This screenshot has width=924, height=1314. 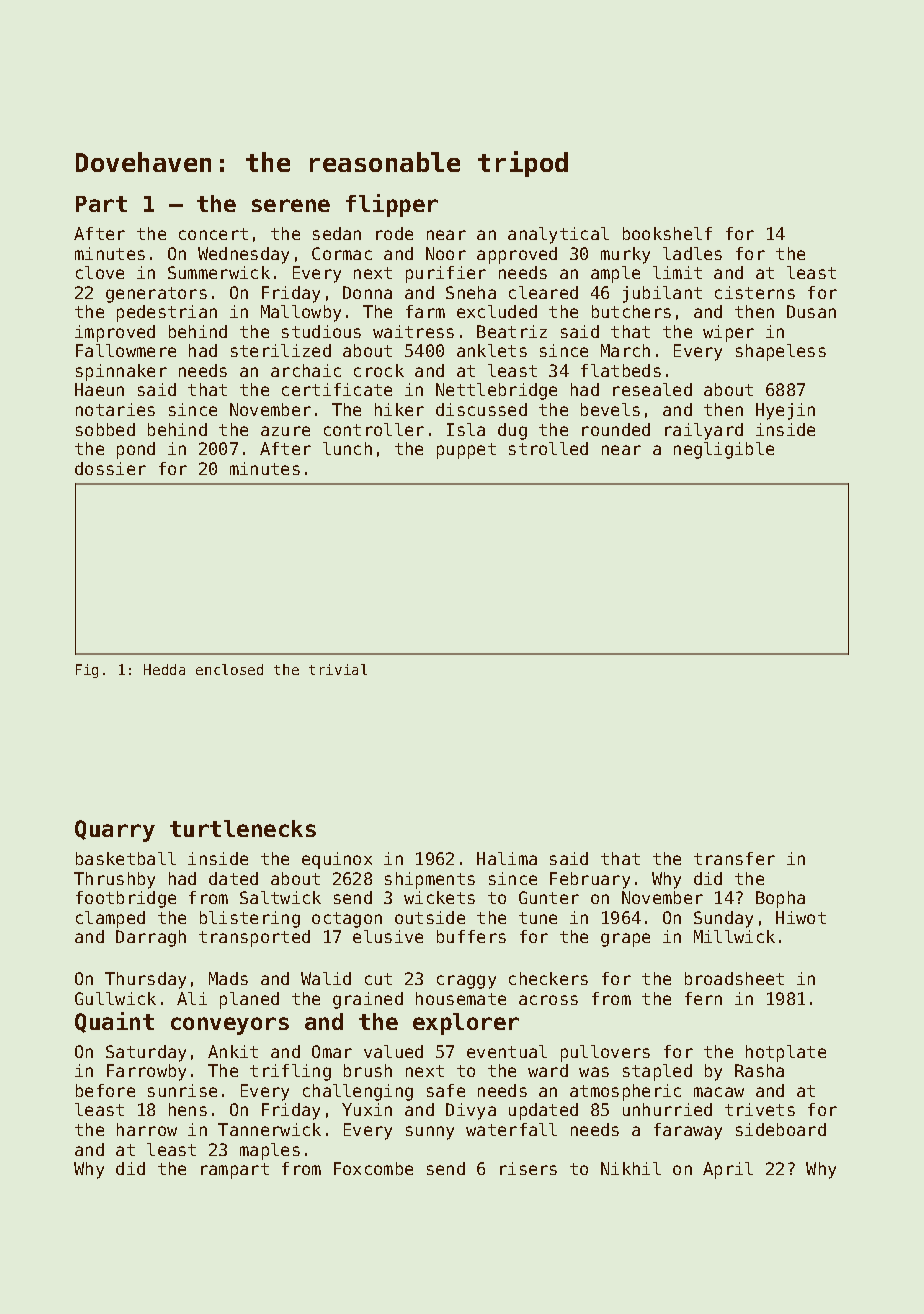 What do you see at coordinates (164, 669) in the screenshot?
I see `Hedda` at bounding box center [164, 669].
